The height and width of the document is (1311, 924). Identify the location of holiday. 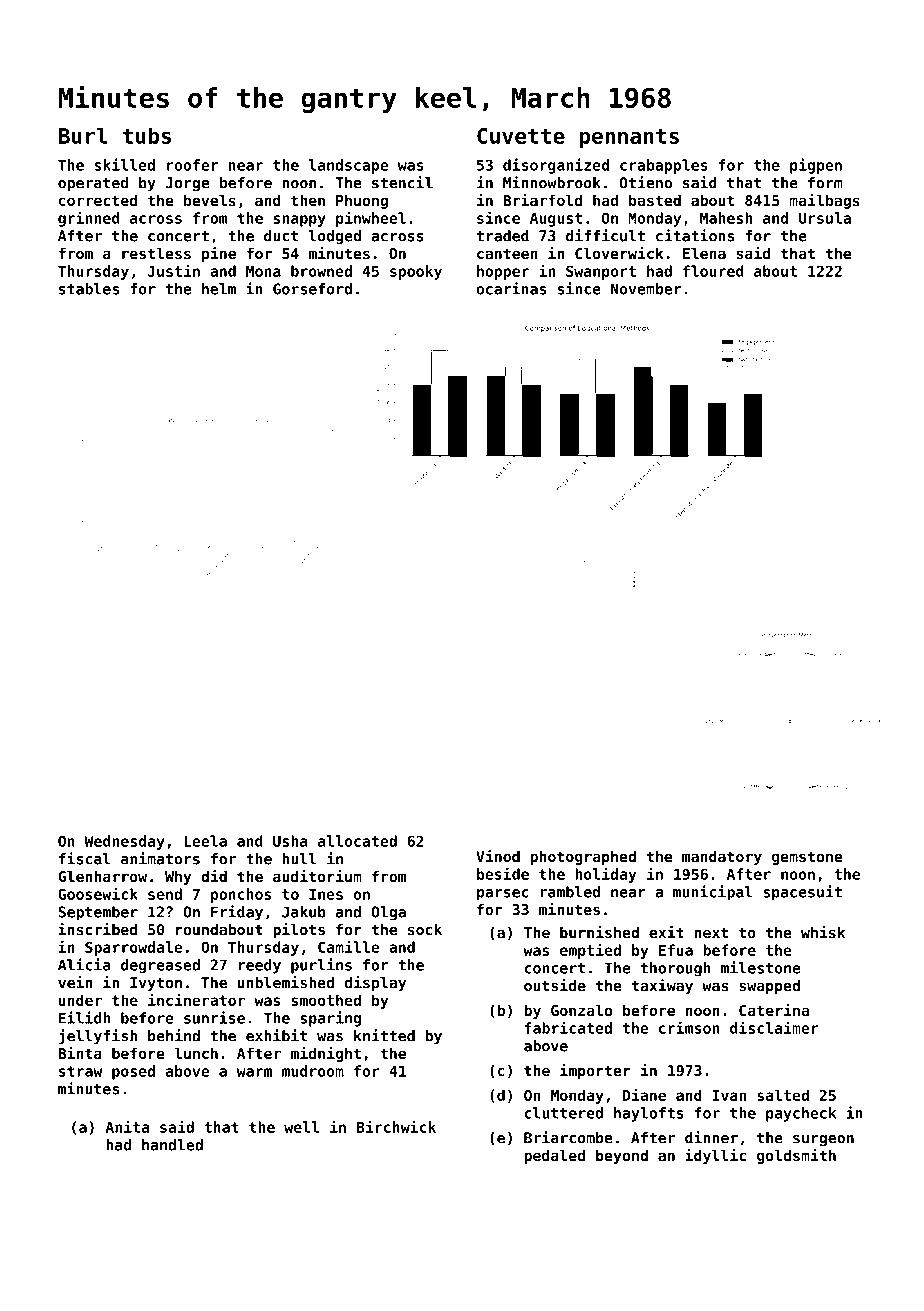
(605, 875).
